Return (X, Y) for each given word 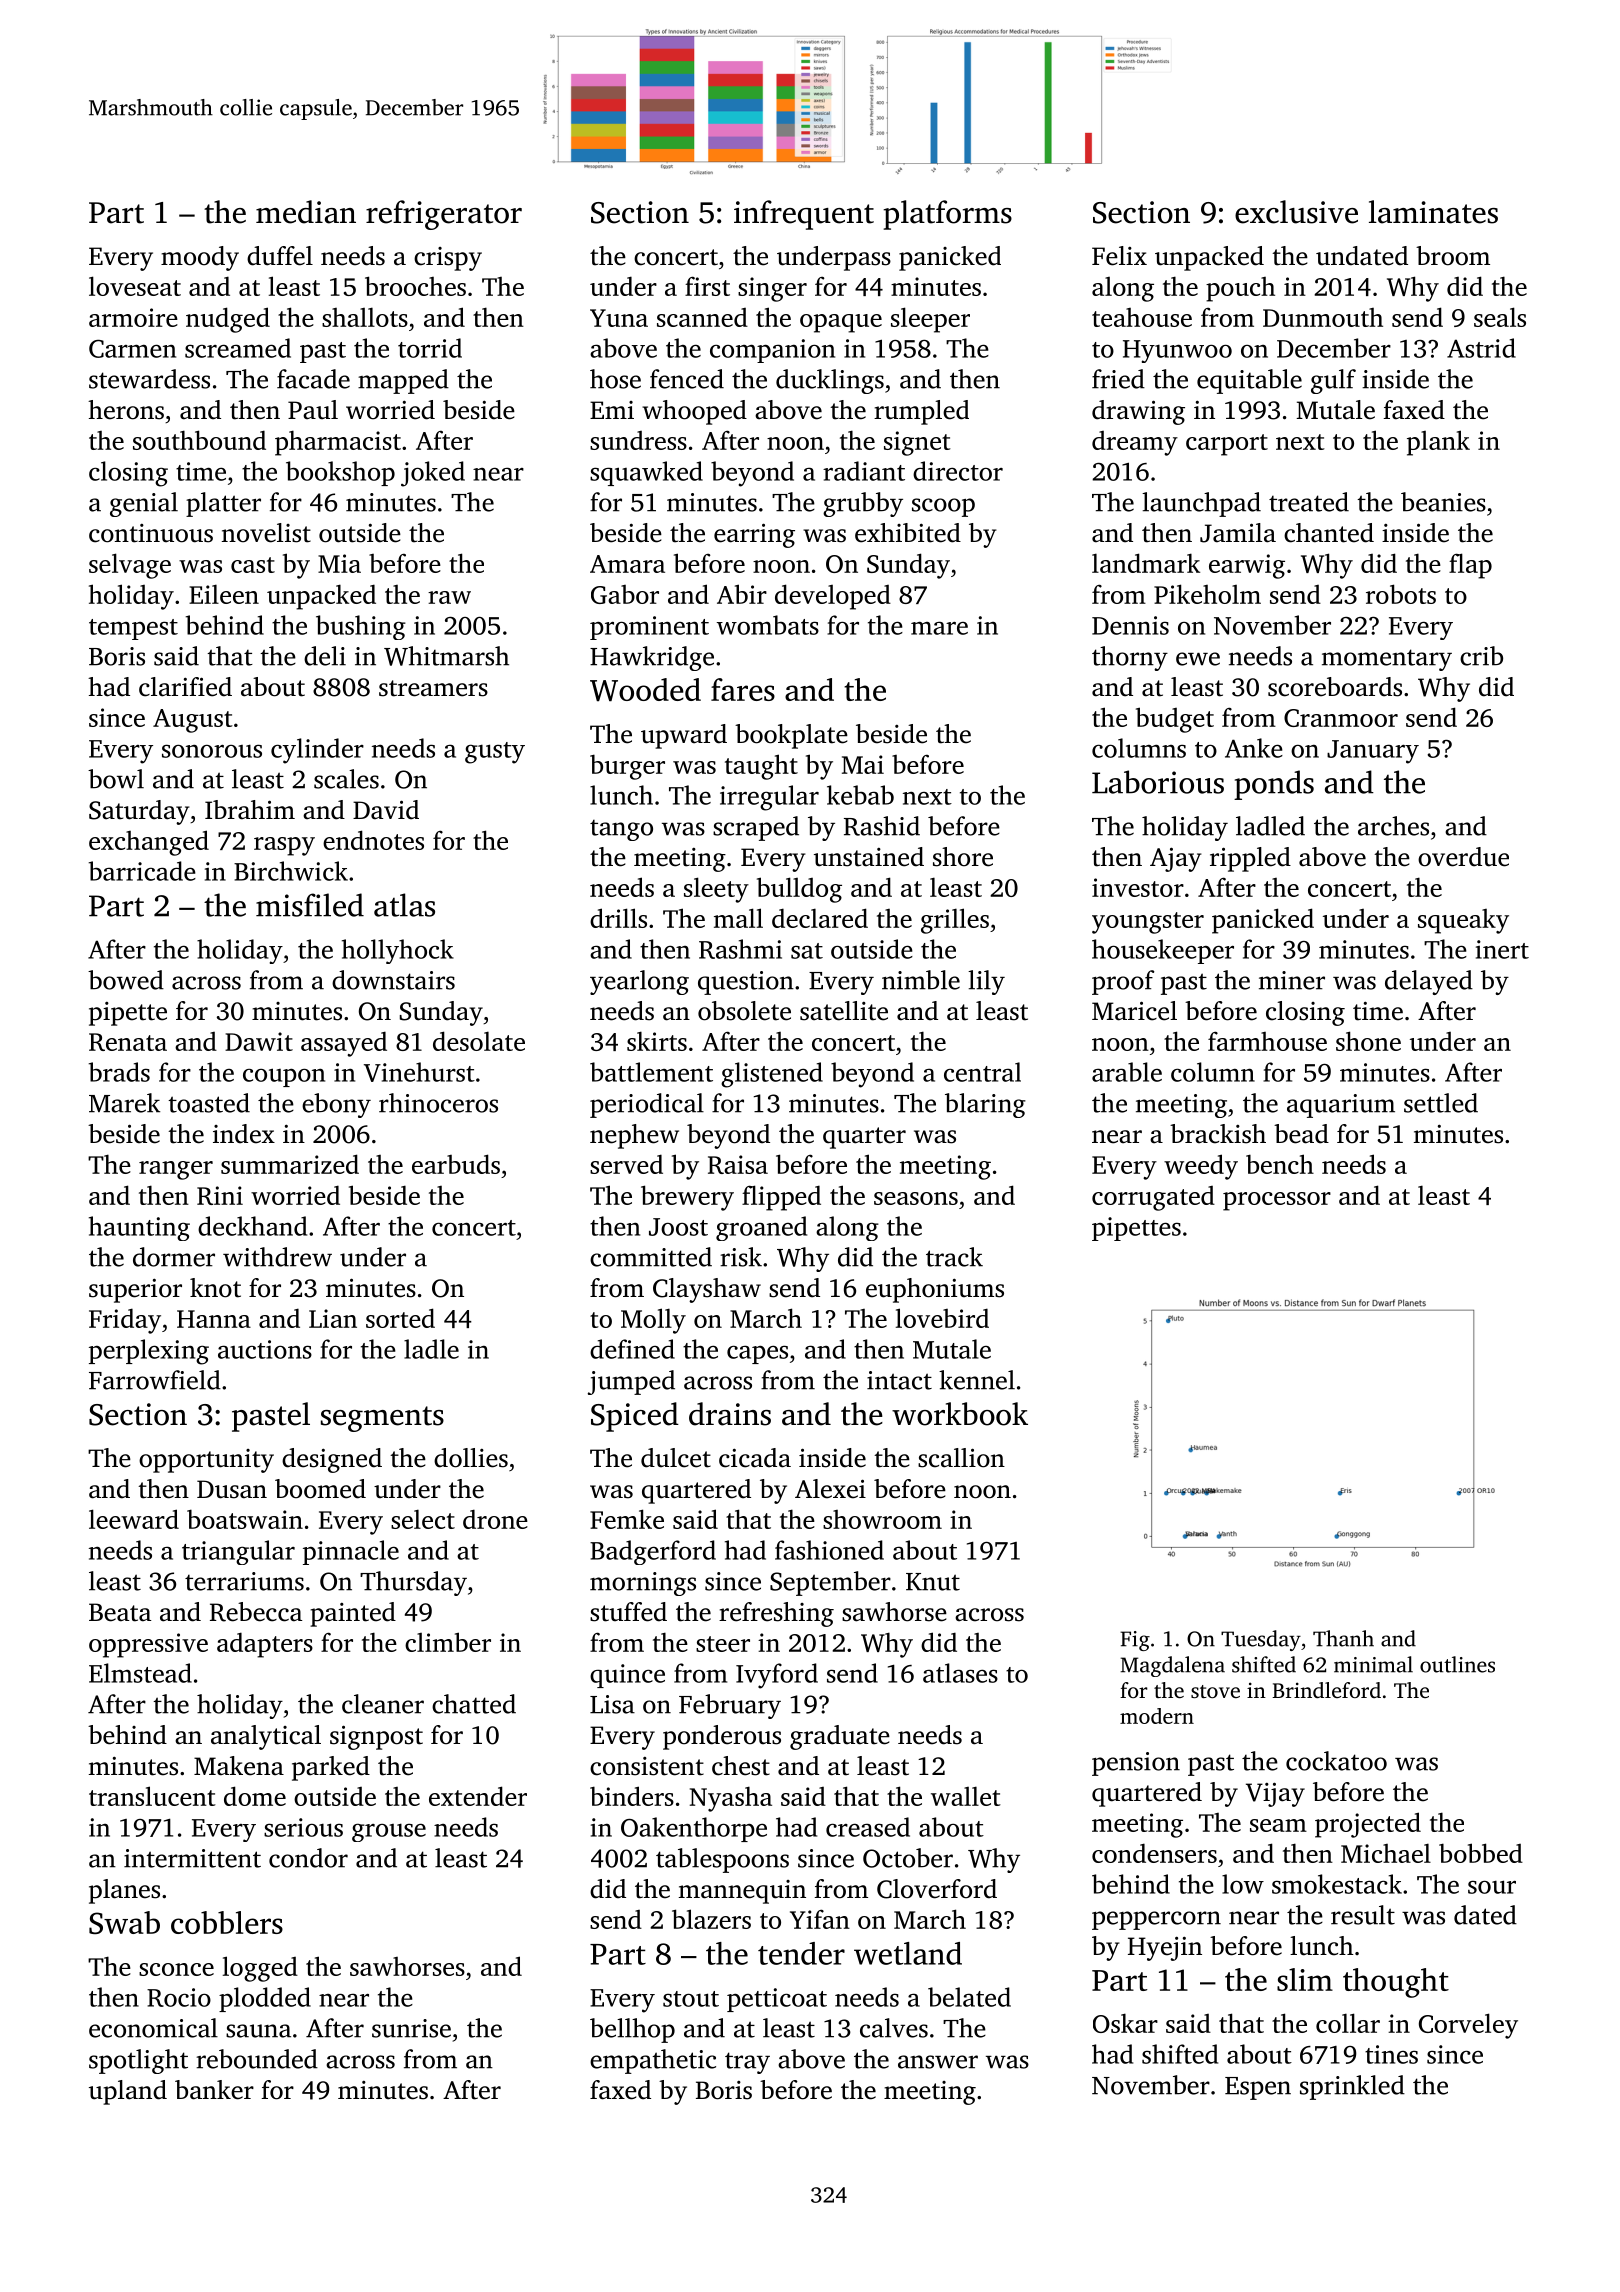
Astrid (1481, 348)
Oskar (1125, 2023)
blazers (711, 1919)
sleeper (930, 320)
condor (308, 1858)
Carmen (132, 349)
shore (963, 857)
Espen (1258, 2088)
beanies (1443, 502)
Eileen (224, 594)
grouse (389, 1832)
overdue (1463, 857)
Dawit (259, 1041)
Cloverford (937, 1889)
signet (917, 443)
